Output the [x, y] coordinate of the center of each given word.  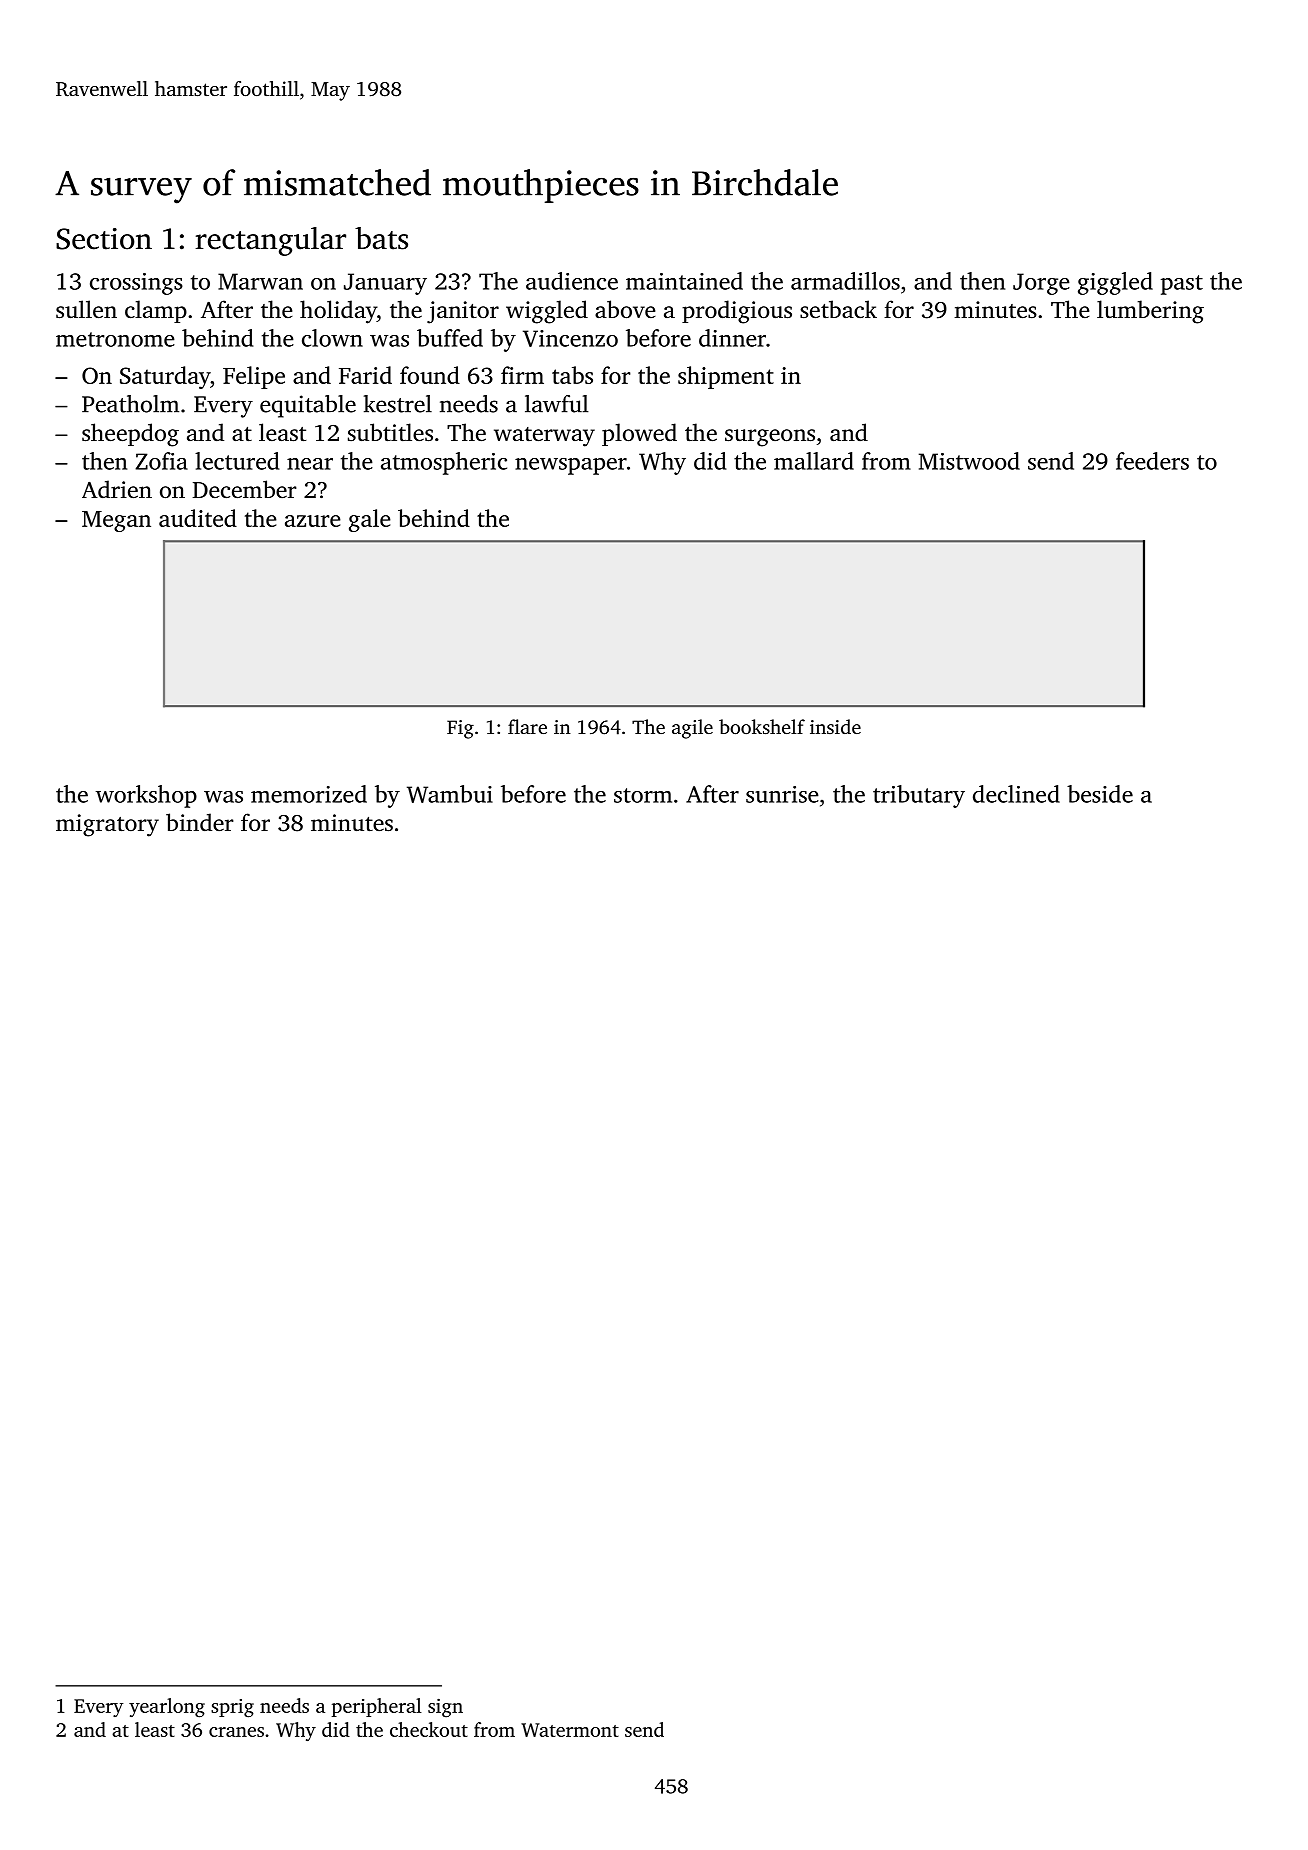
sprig [232, 1708]
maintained [684, 281]
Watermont [570, 1730]
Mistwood [969, 461]
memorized [309, 794]
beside [1100, 794]
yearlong [167, 1708]
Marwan [260, 281]
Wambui [450, 794]
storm [643, 795]
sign [445, 1708]
